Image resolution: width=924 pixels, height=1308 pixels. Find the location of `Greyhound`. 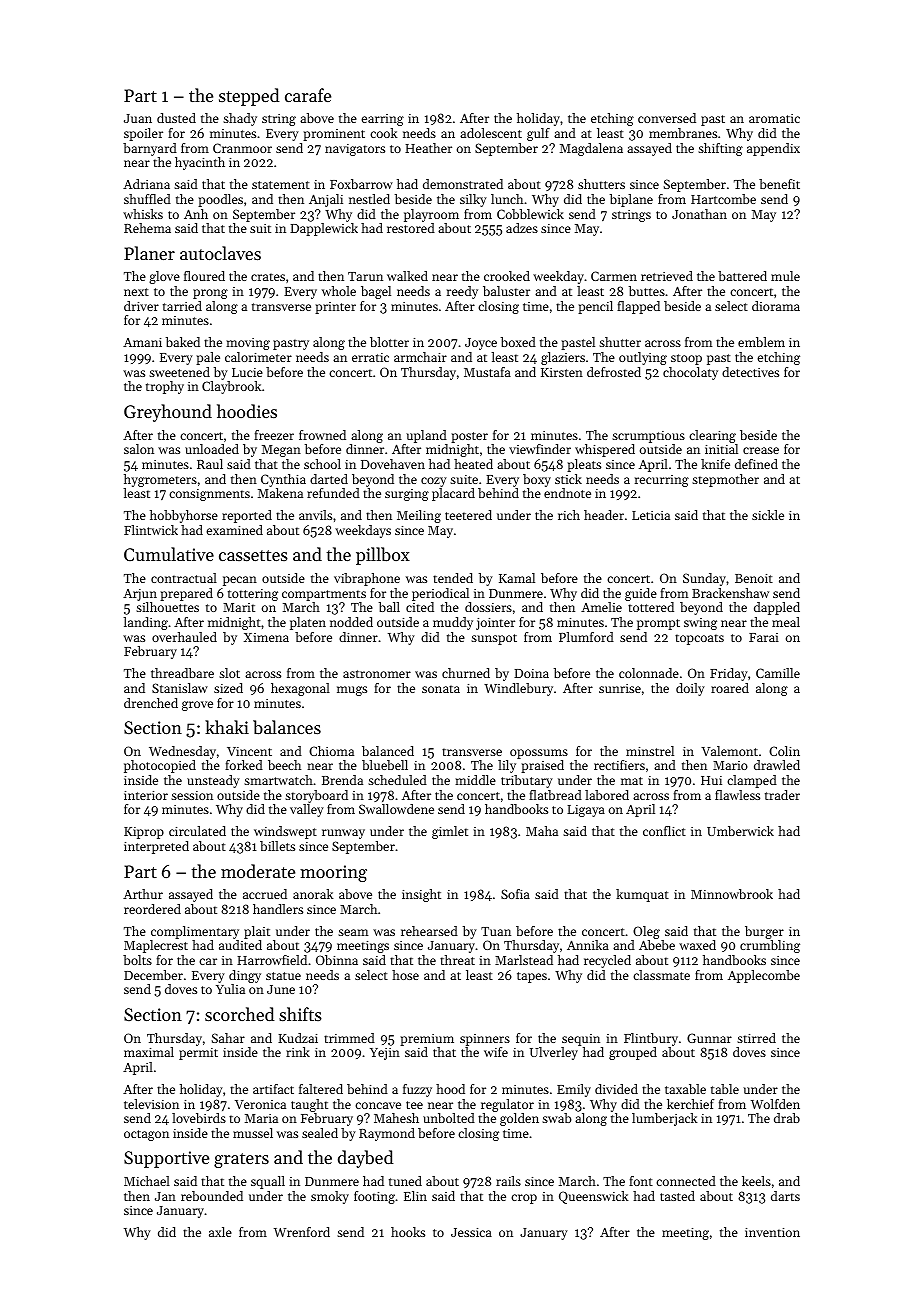

Greyhound is located at coordinates (168, 413).
